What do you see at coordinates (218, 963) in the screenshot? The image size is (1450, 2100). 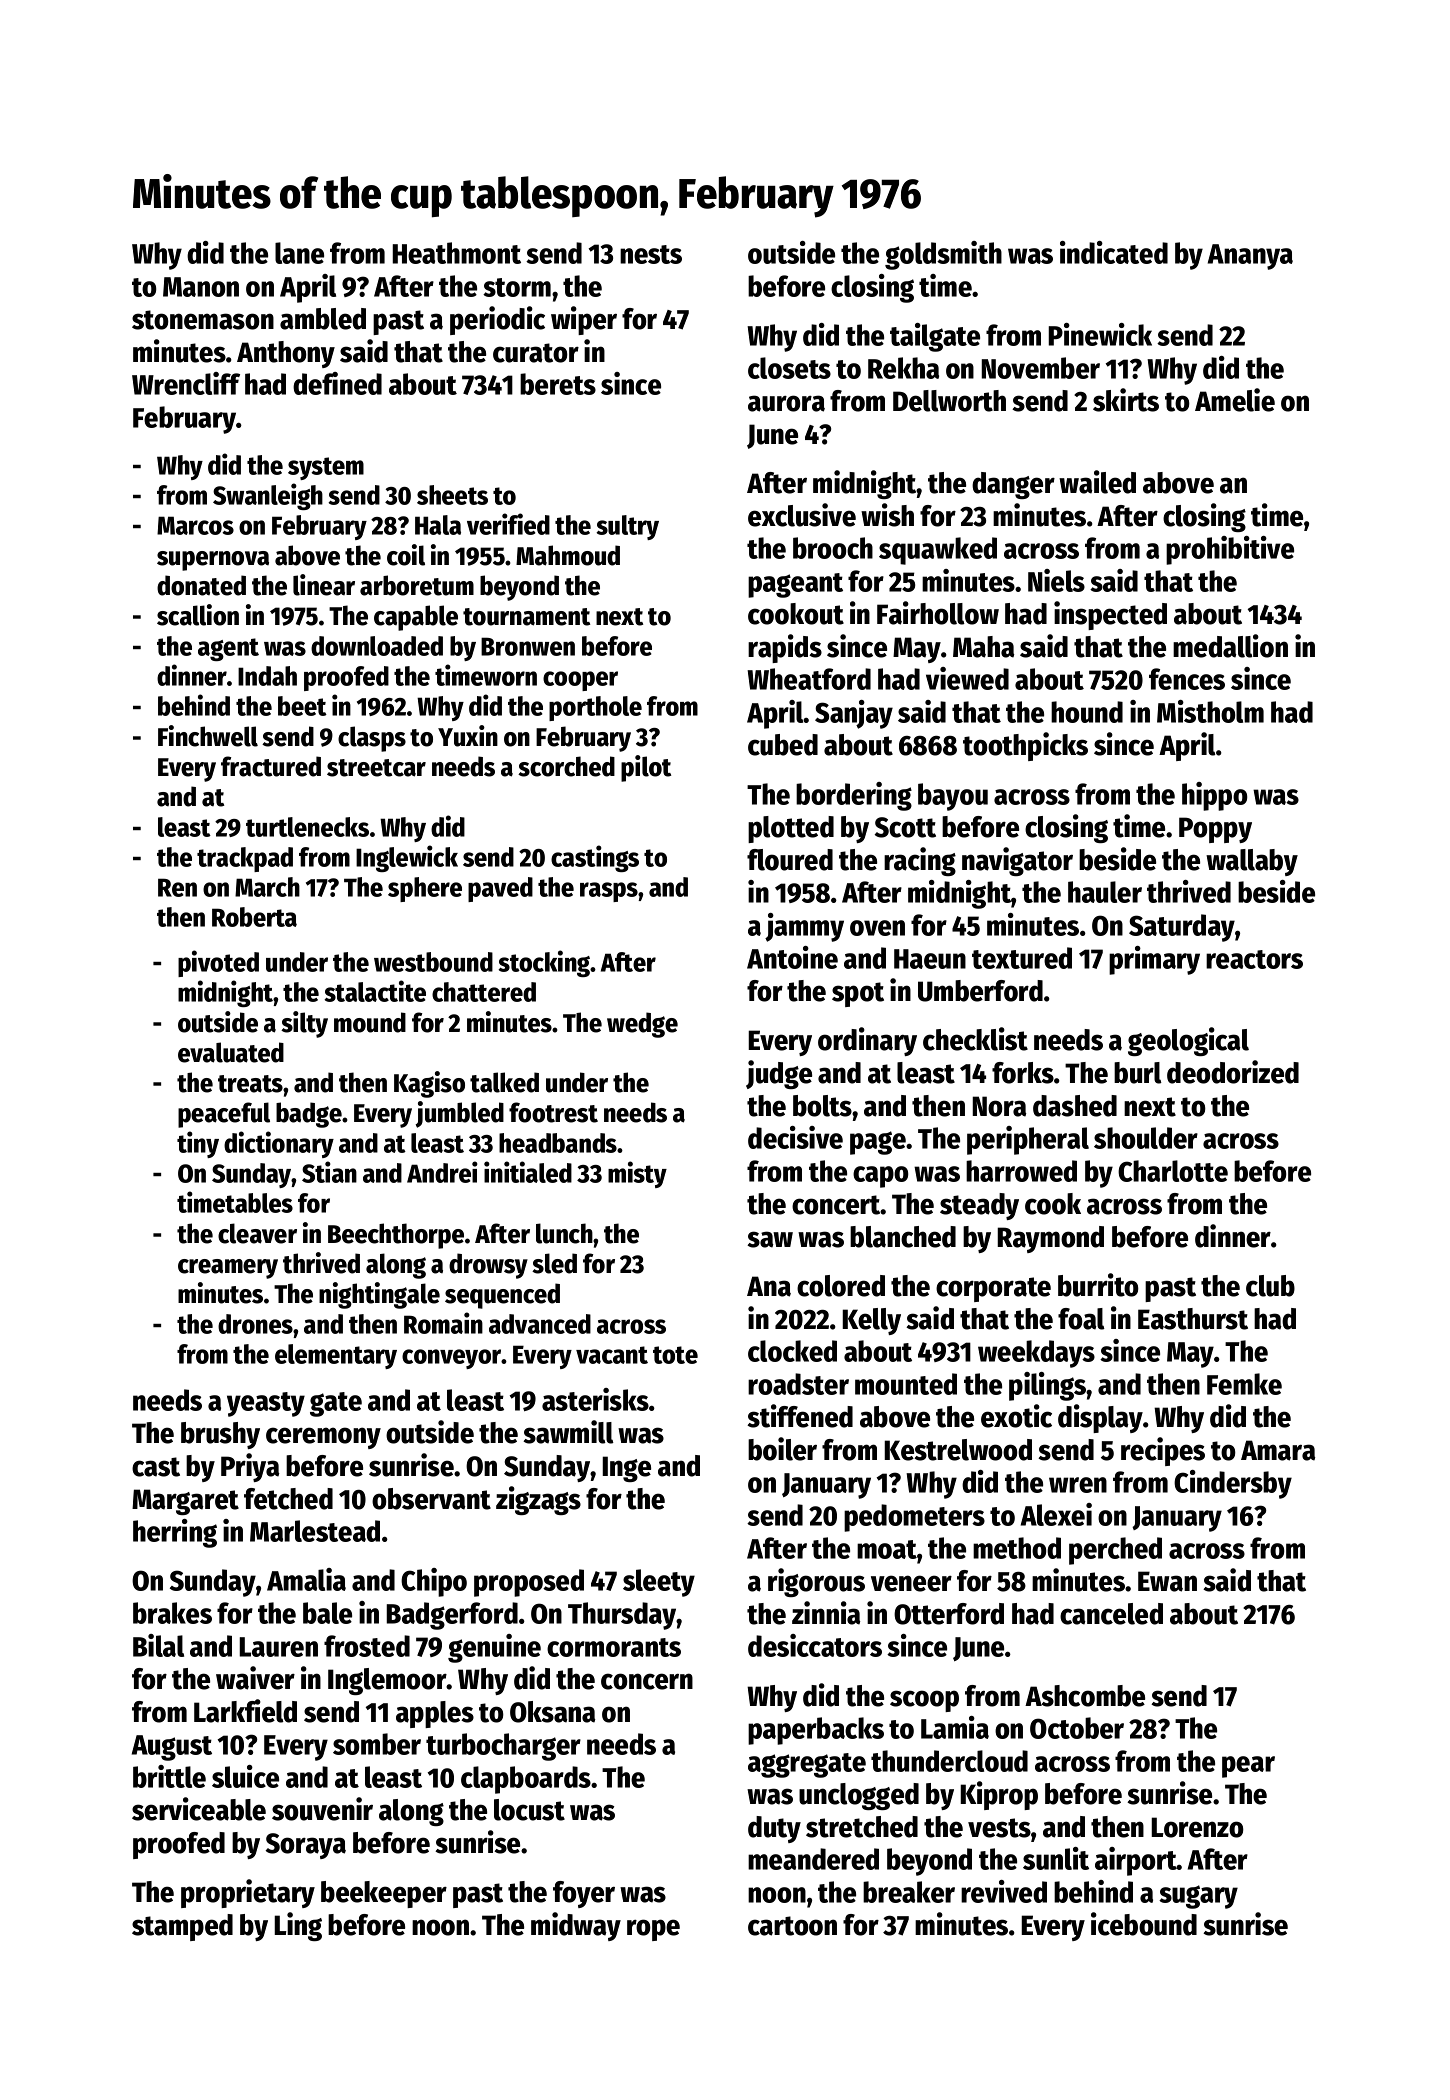 I see `pivoted` at bounding box center [218, 963].
